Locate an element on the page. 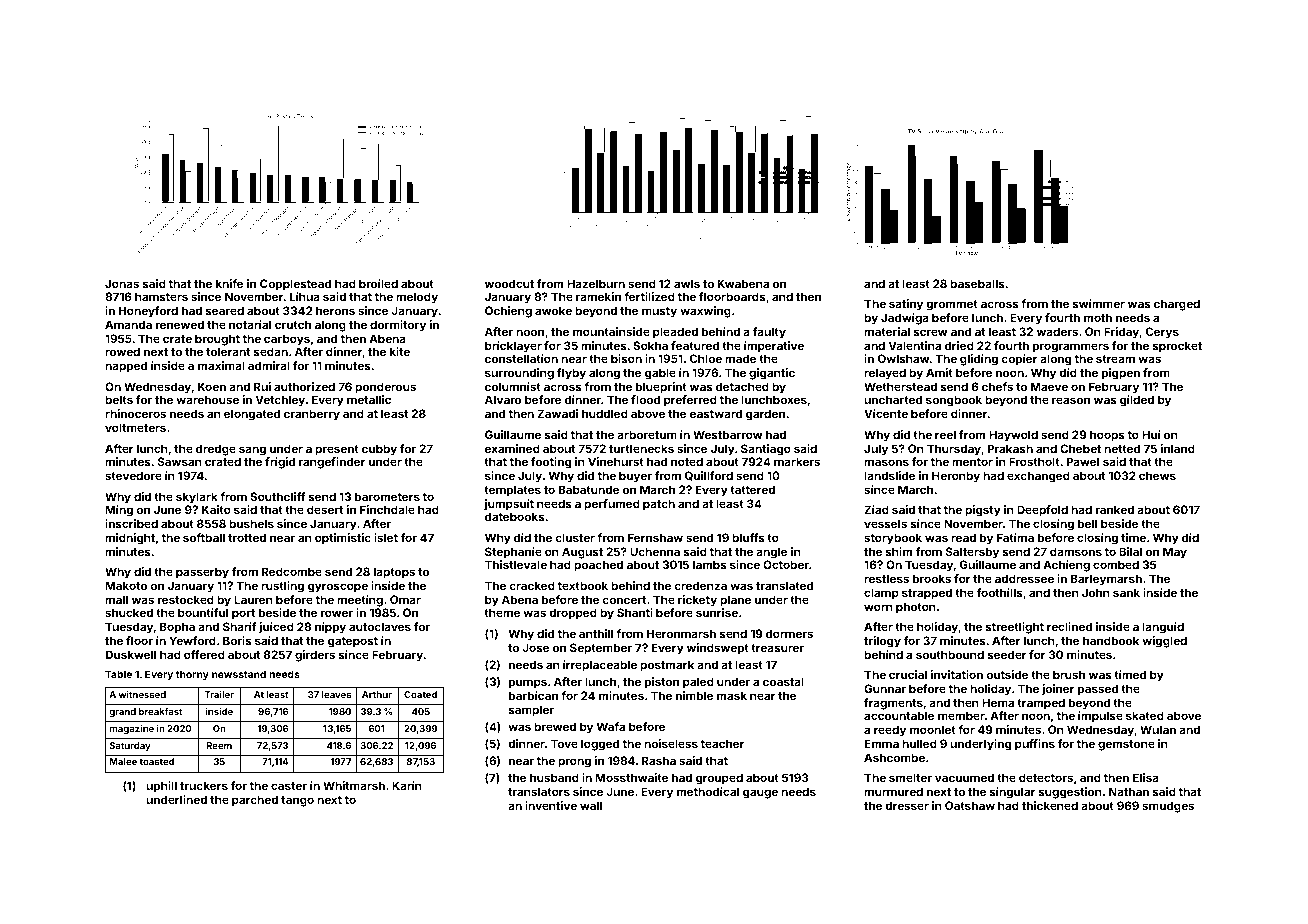 The height and width of the image is (924, 1308). gigantic is located at coordinates (772, 374).
